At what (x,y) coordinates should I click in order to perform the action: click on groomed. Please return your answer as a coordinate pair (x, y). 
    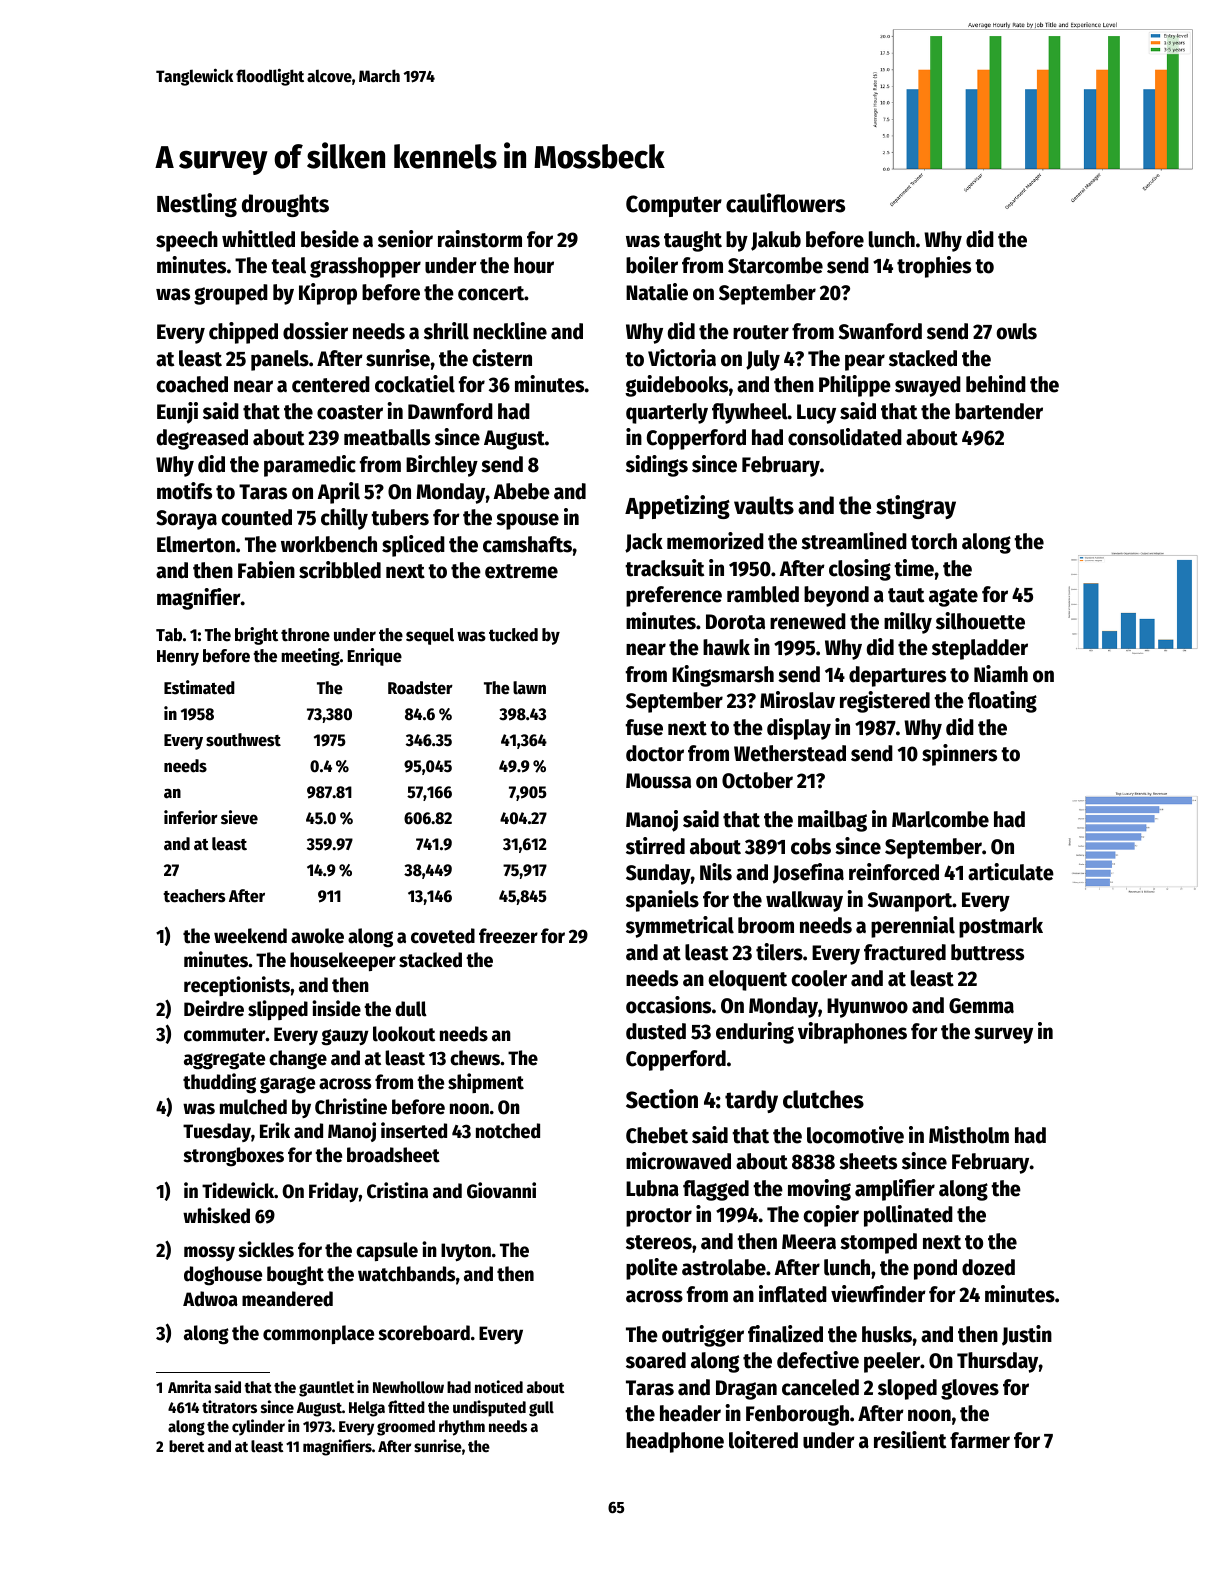
    Looking at the image, I should click on (406, 1428).
